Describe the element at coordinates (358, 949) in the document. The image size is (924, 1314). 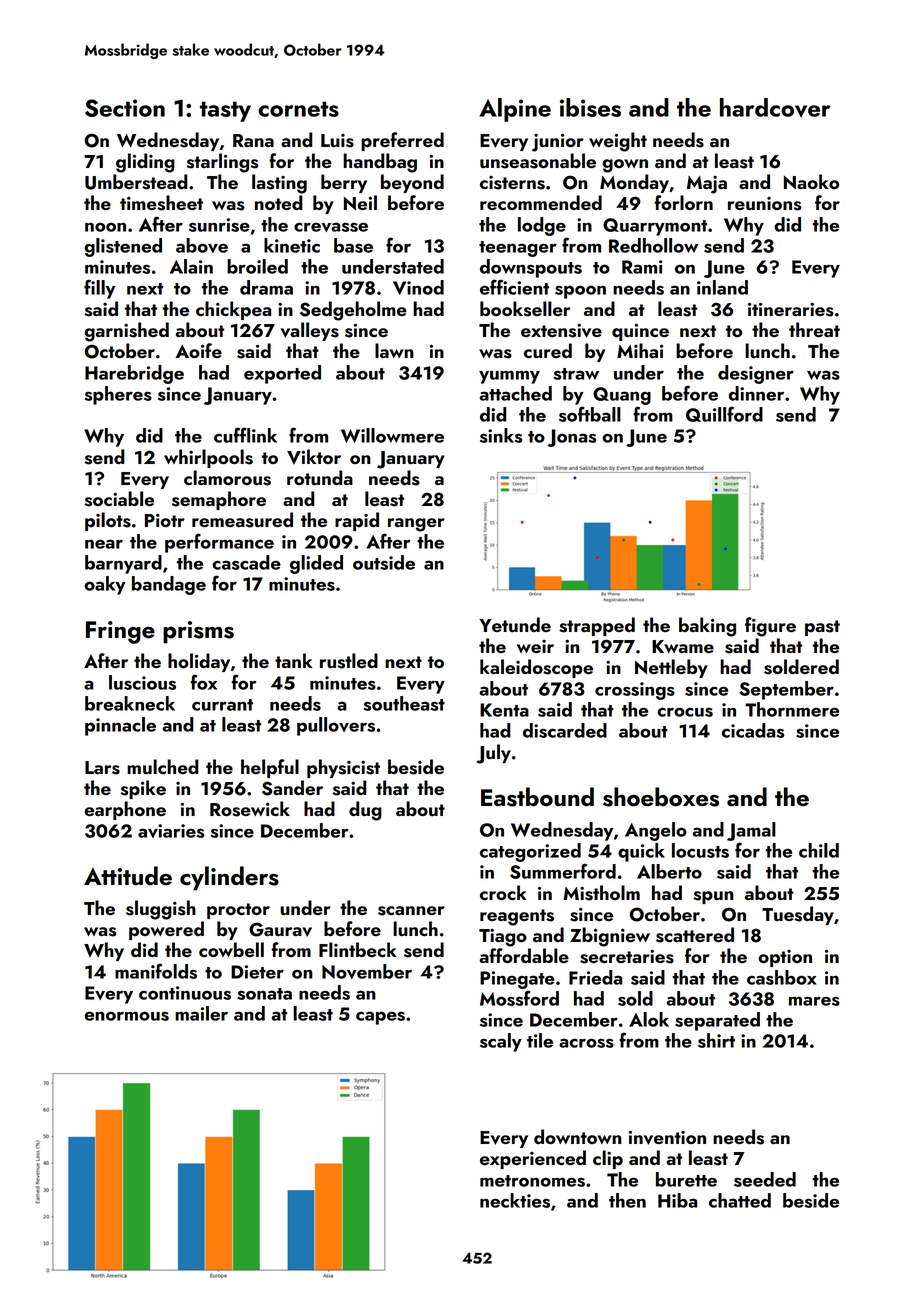
I see `Flintbeck` at that location.
